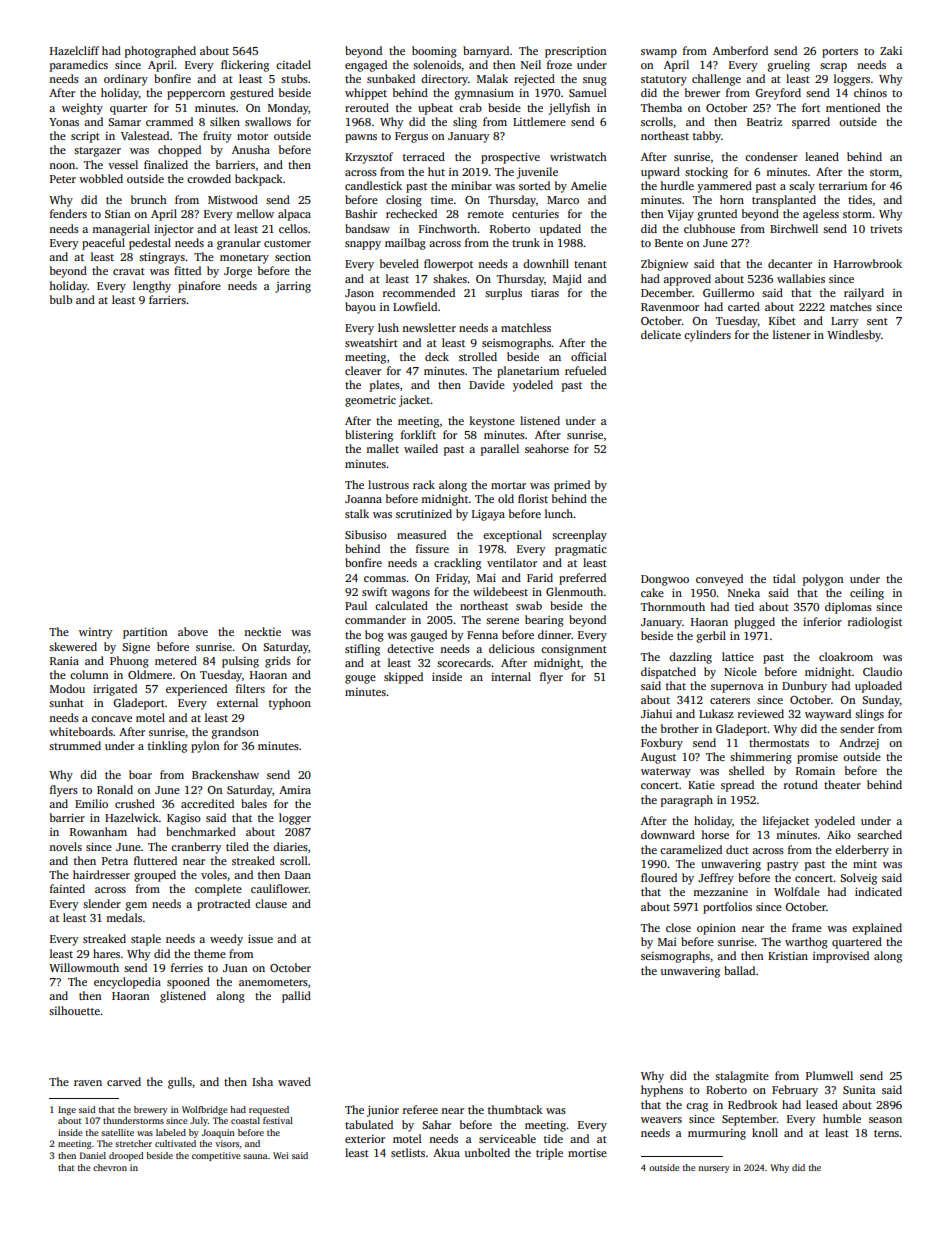 Image resolution: width=952 pixels, height=1233 pixels. What do you see at coordinates (180, 1083) in the page?
I see `gulls` at bounding box center [180, 1083].
